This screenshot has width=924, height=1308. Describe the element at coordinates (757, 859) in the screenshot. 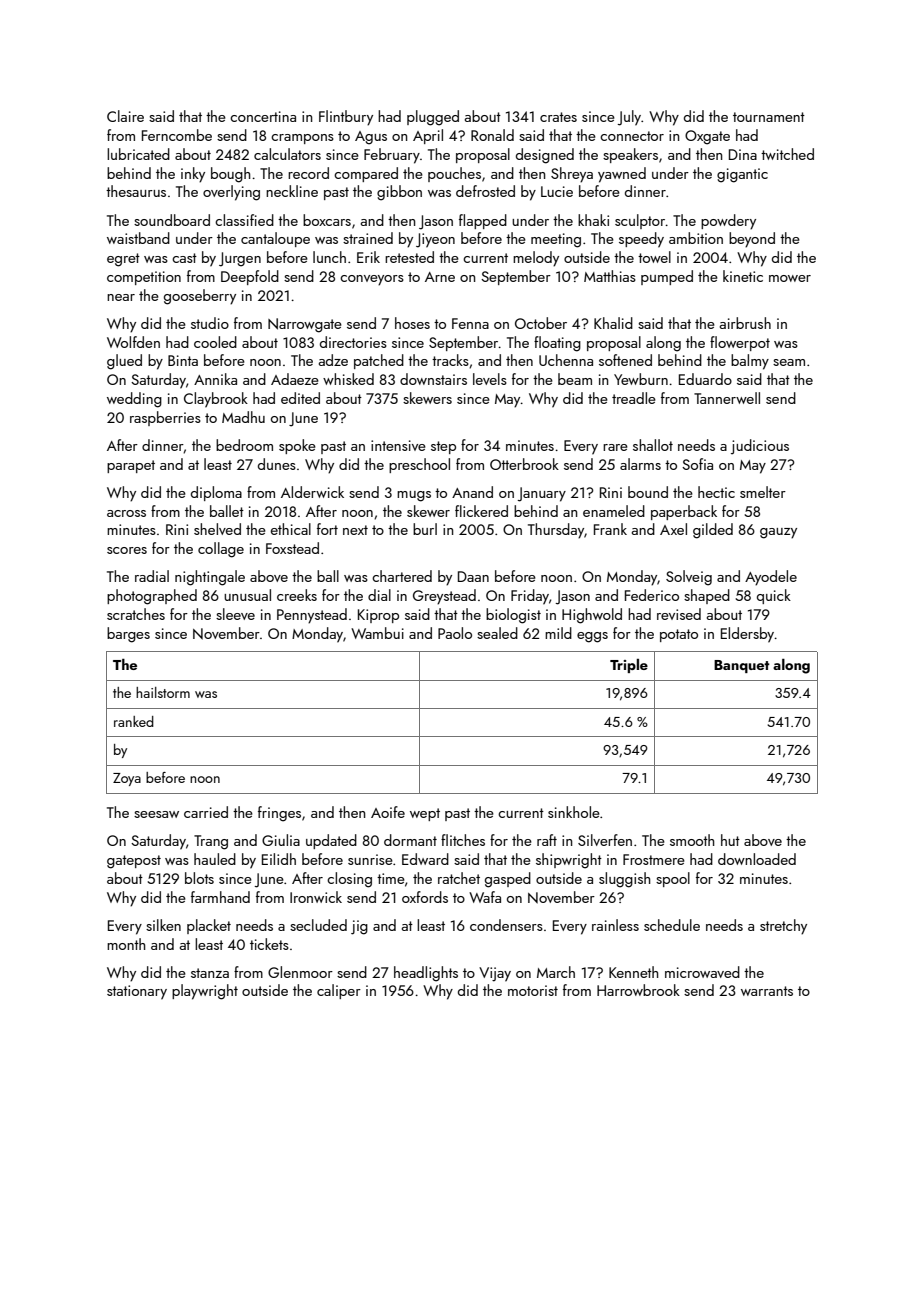

I see `downloaded` at that location.
